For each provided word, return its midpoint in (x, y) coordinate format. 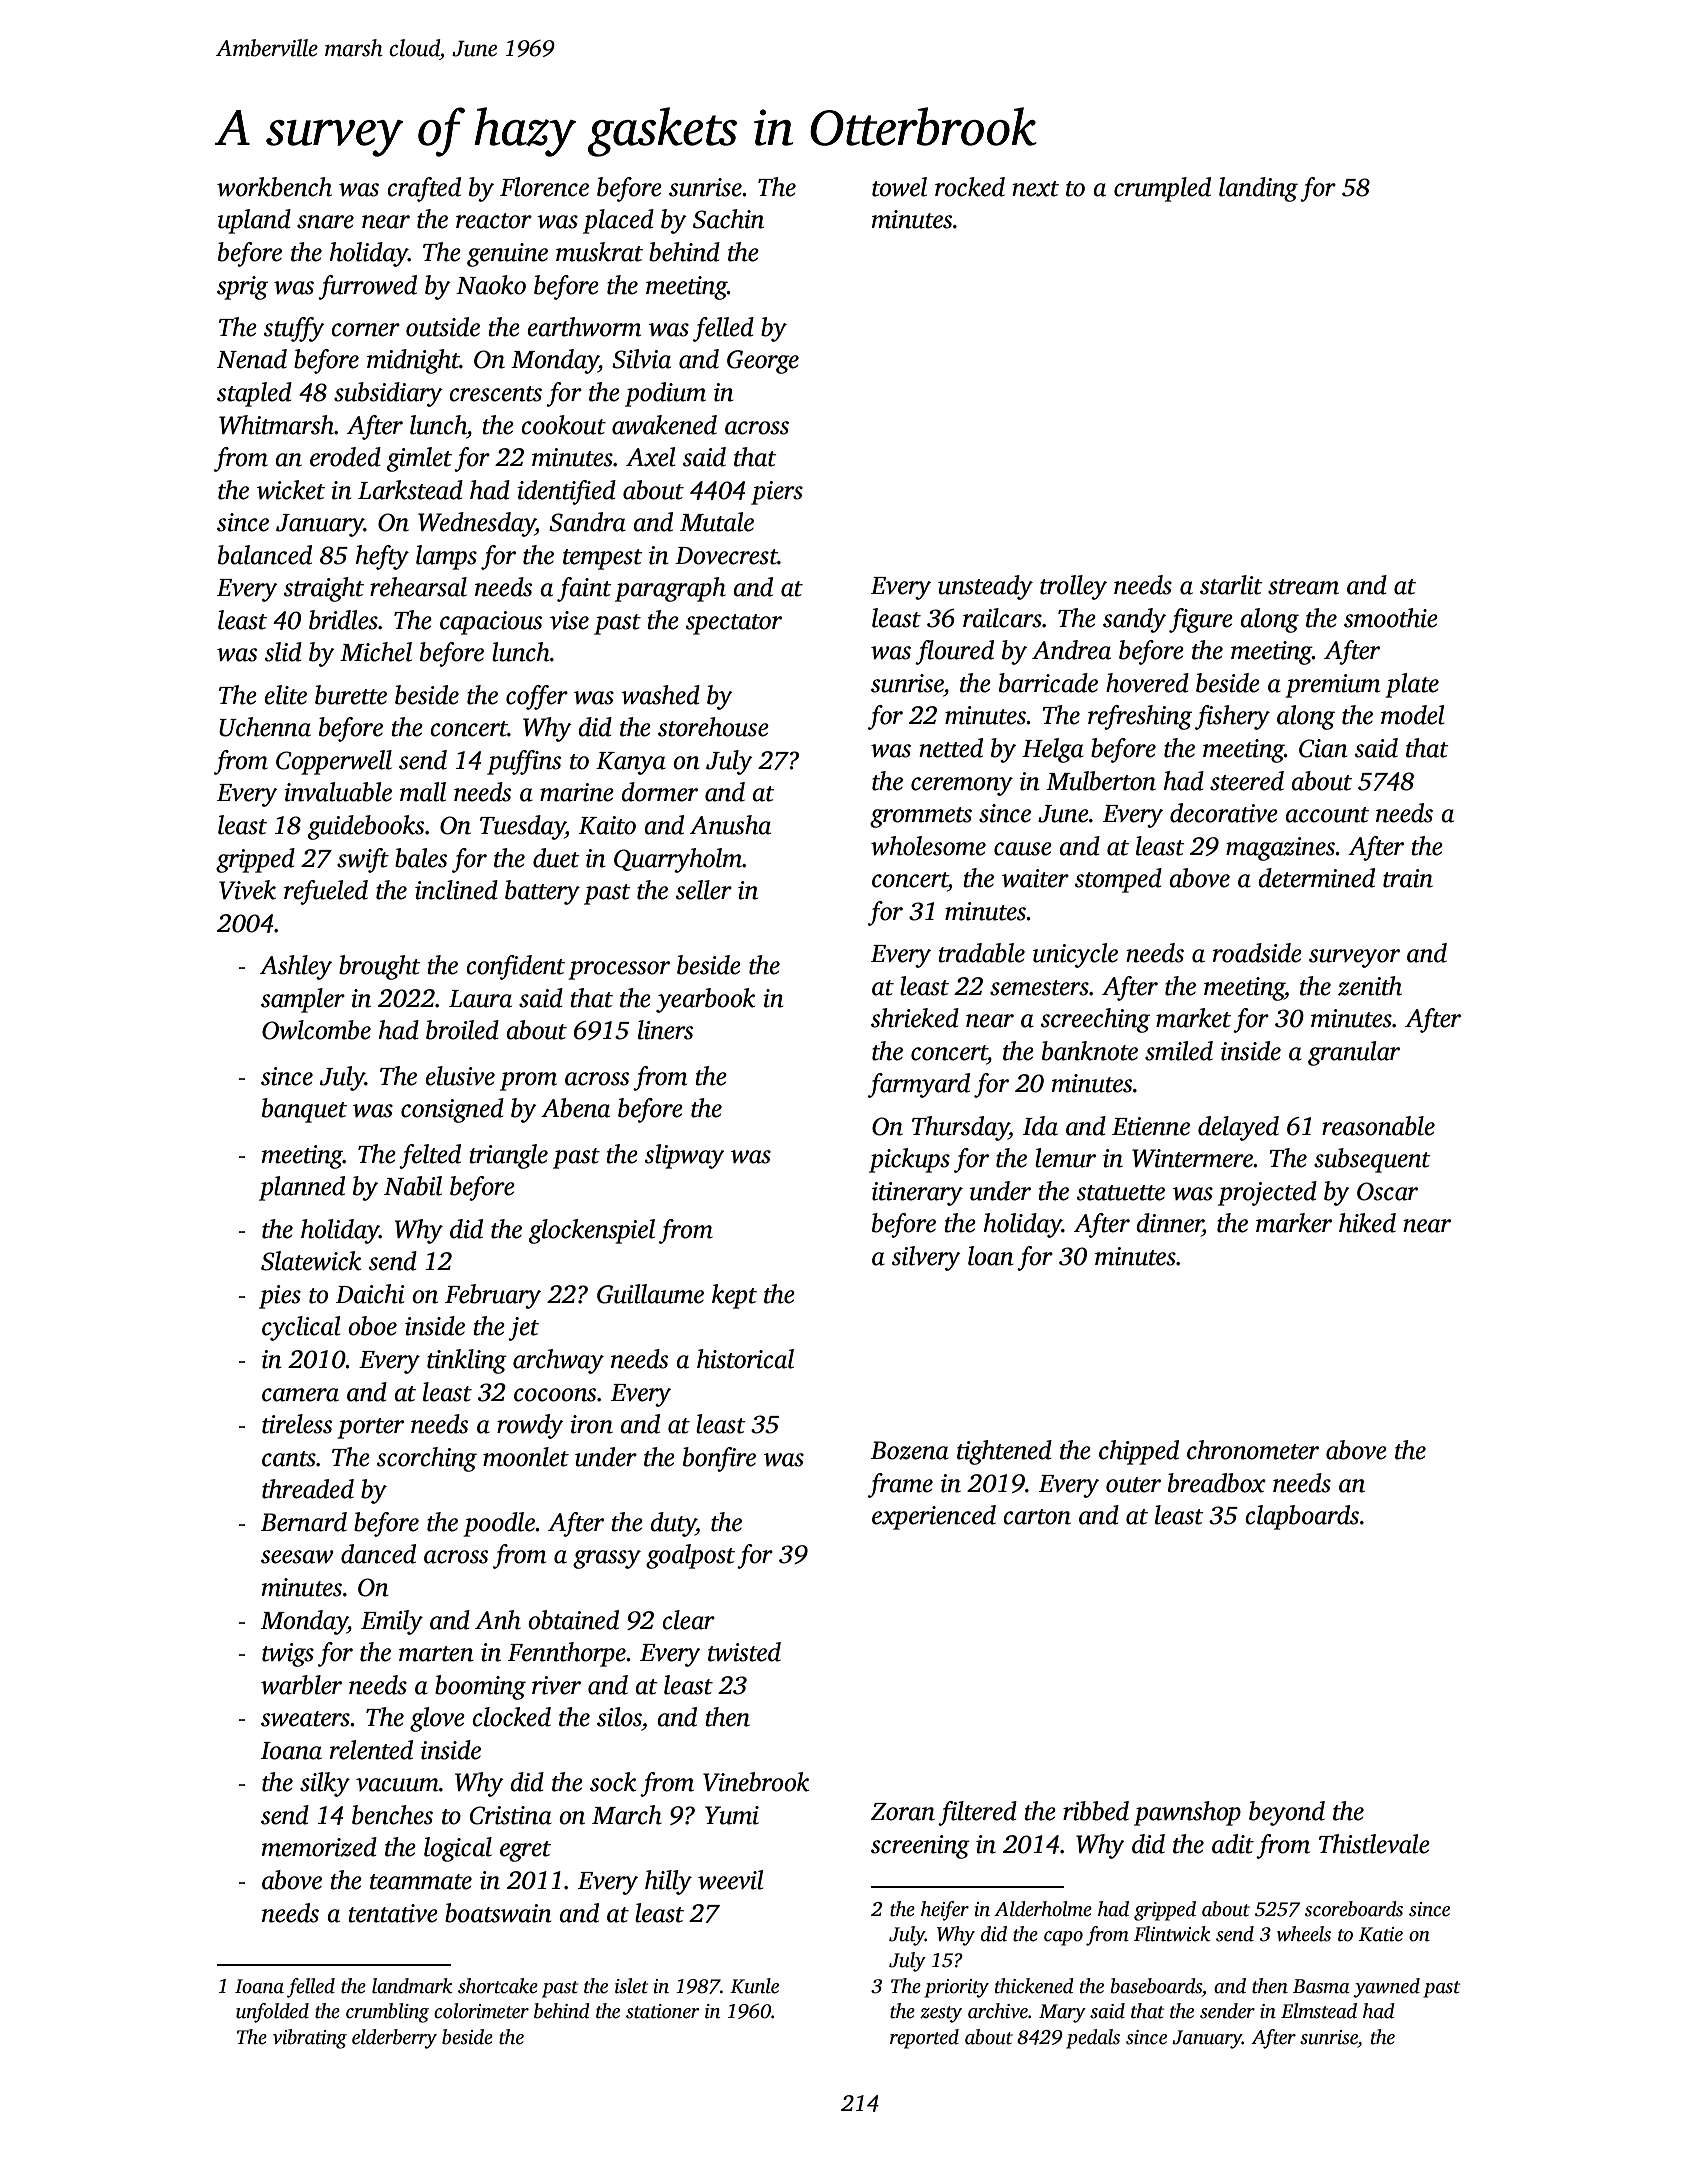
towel (899, 187)
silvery (926, 1258)
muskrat (599, 252)
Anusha (730, 825)
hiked (1367, 1223)
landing (1258, 189)
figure (1201, 620)
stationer (663, 2011)
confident (515, 967)
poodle (499, 1524)
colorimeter (481, 2011)
